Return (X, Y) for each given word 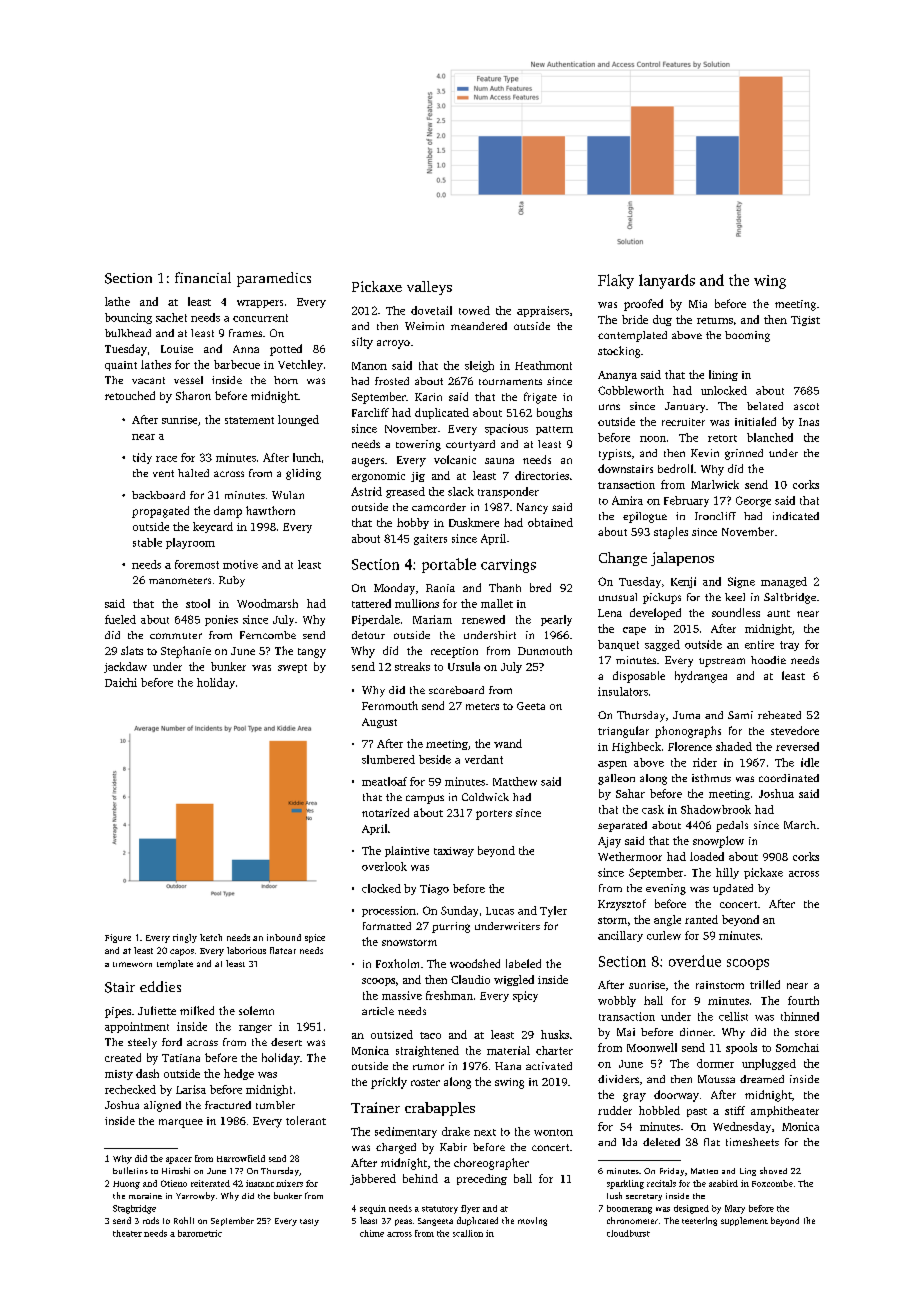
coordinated (789, 778)
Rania (440, 588)
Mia (698, 304)
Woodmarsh (267, 603)
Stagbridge (134, 1209)
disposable (639, 677)
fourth (803, 1000)
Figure (118, 938)
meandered (479, 326)
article (378, 1011)
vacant (148, 380)
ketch (211, 937)
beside (435, 759)
